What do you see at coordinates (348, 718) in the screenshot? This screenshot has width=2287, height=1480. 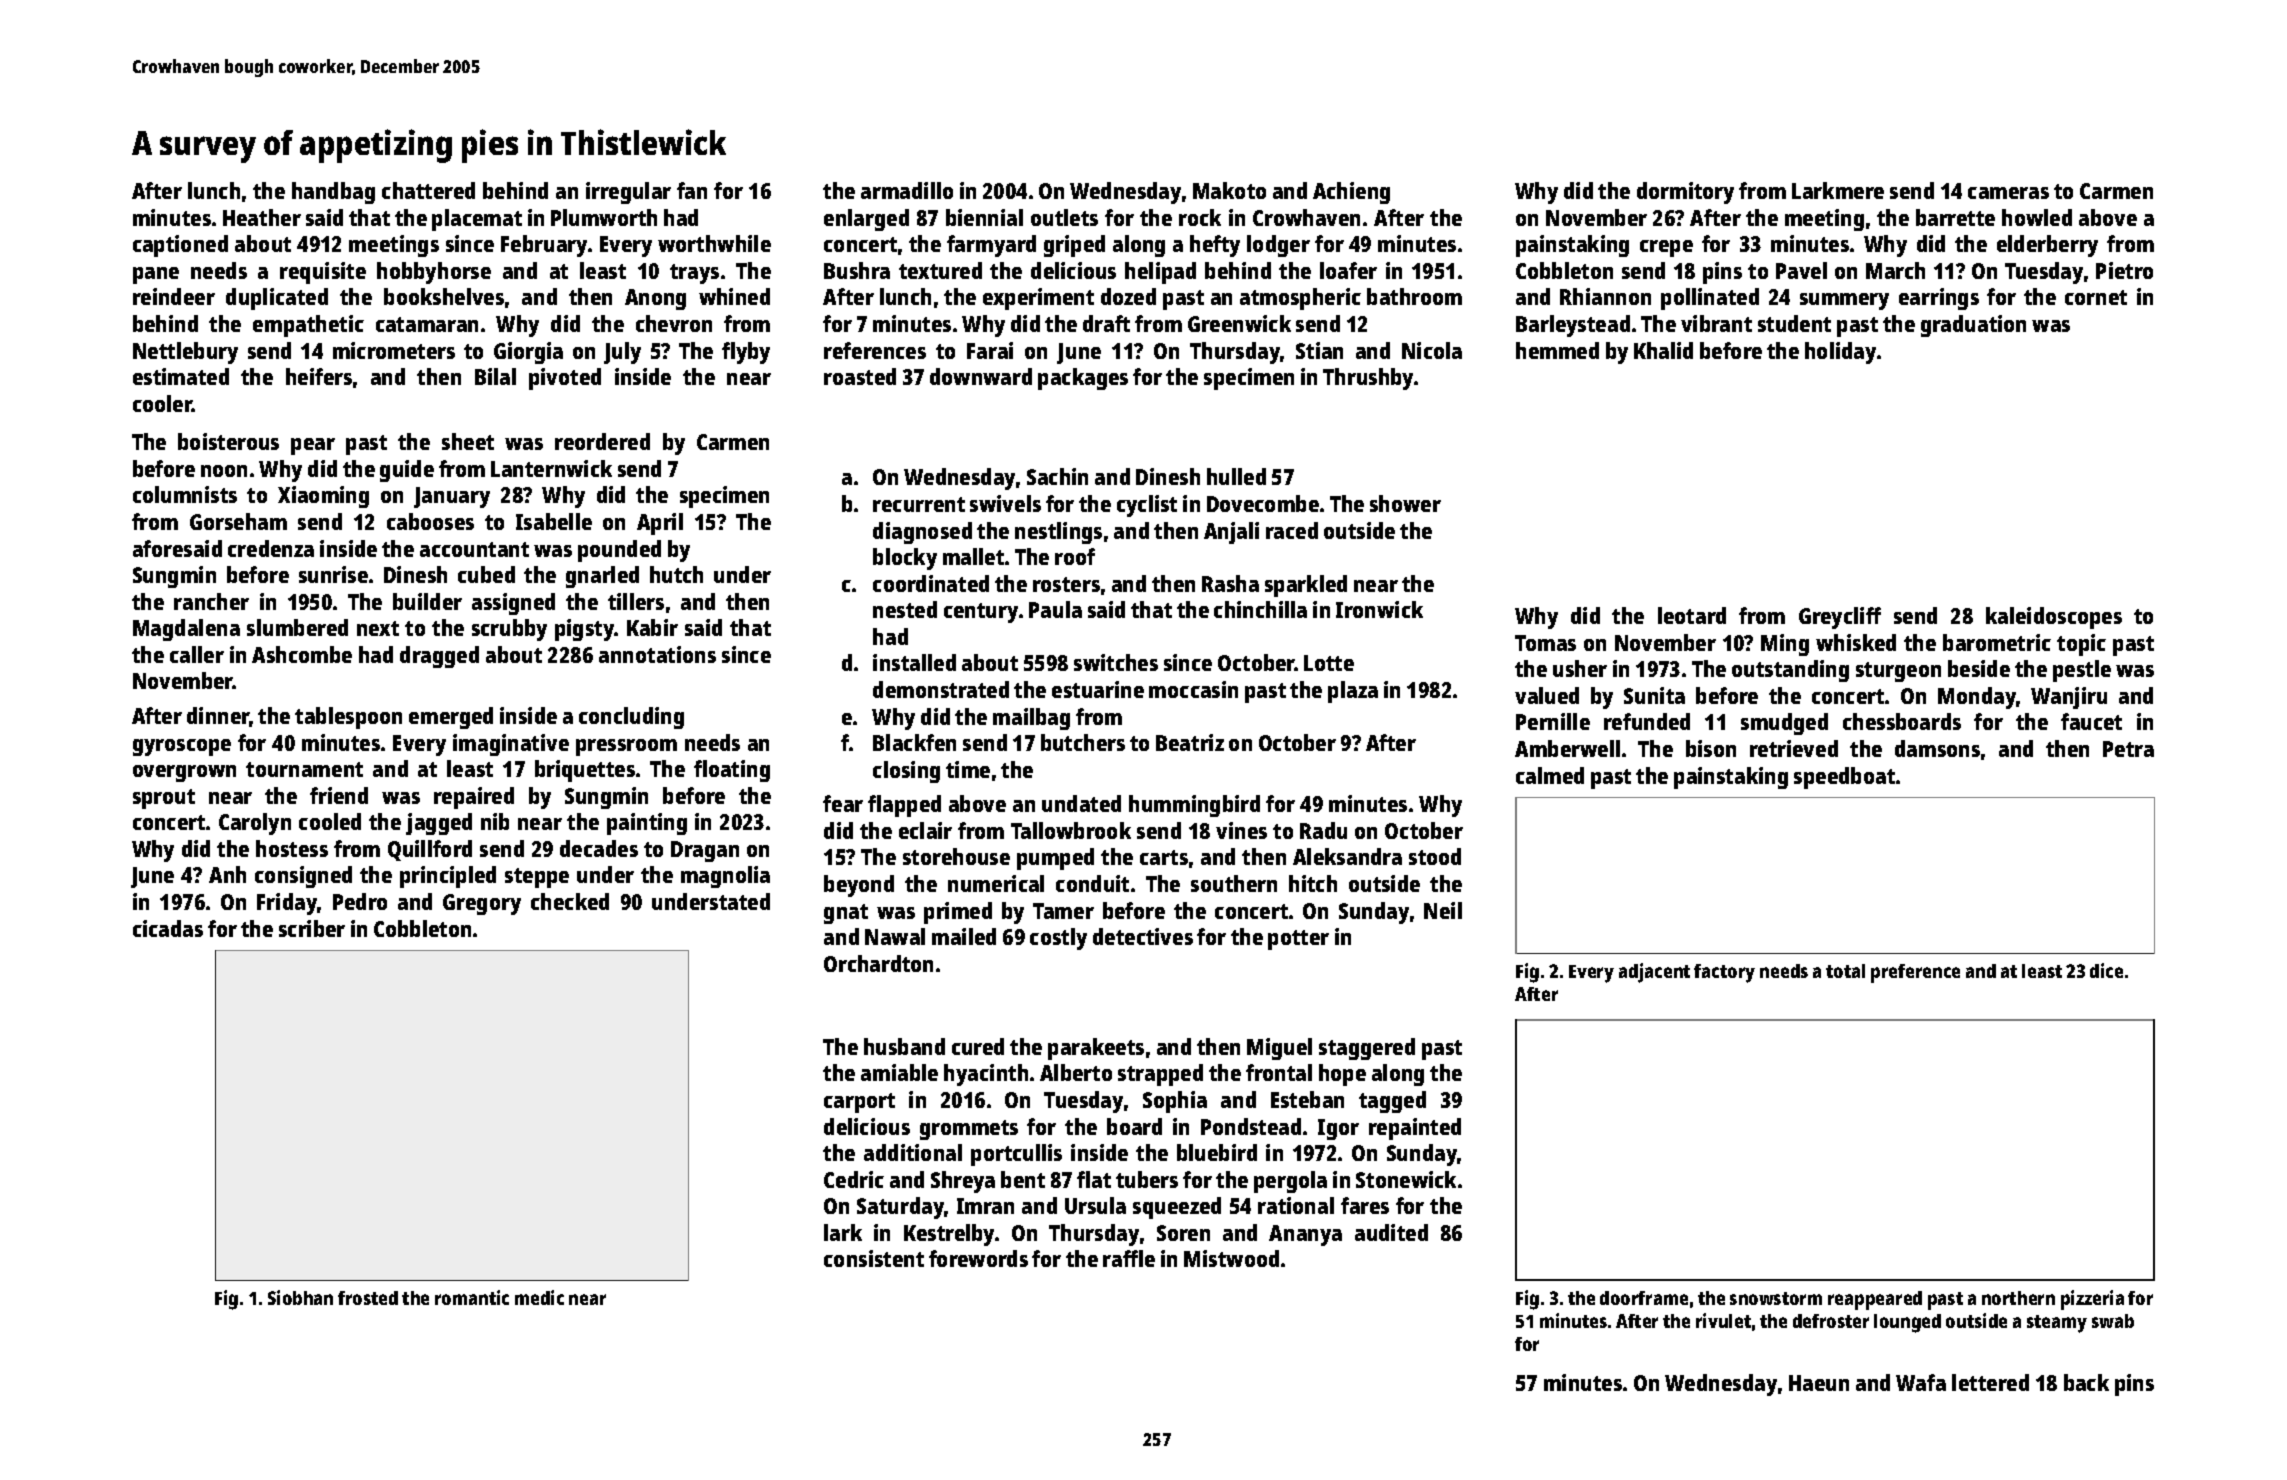 I see `tablespoon` at bounding box center [348, 718].
